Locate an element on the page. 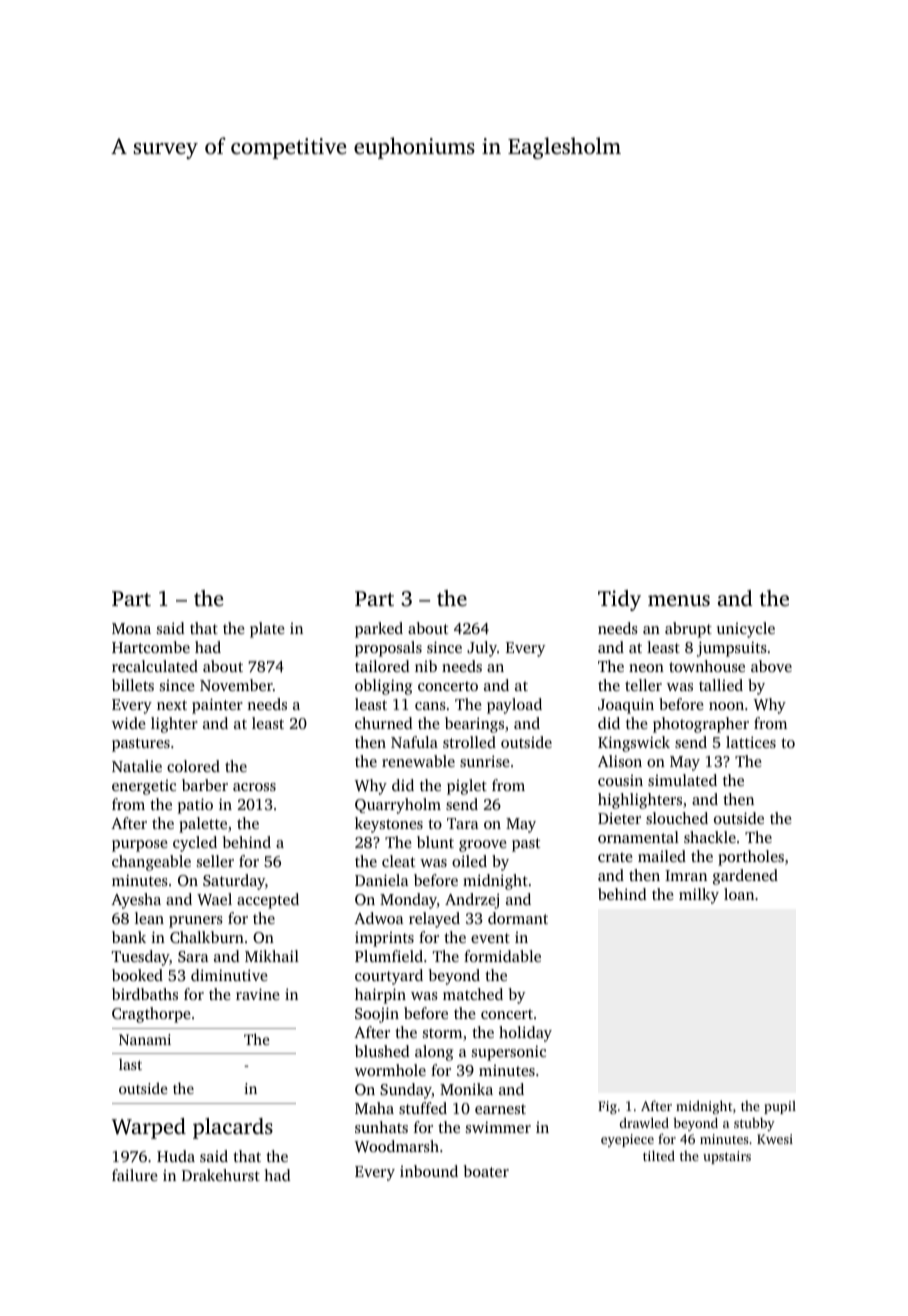  November is located at coordinates (236, 685).
